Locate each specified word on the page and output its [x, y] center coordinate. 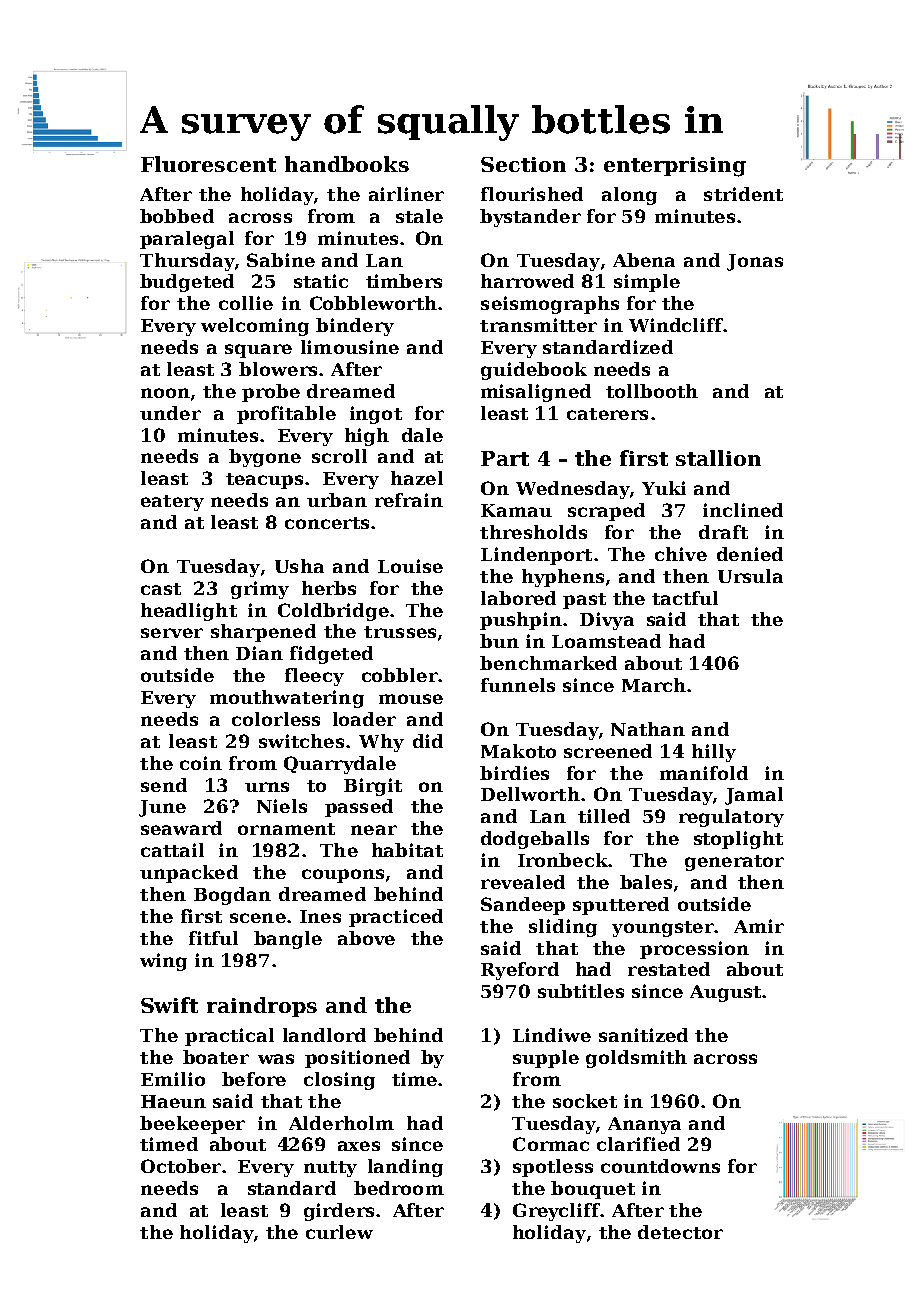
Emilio [173, 1079]
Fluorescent [208, 164]
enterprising [675, 167]
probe [271, 393]
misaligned [536, 393]
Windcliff [676, 325]
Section [523, 164]
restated [669, 969]
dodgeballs [535, 840]
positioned [357, 1059]
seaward [181, 828]
